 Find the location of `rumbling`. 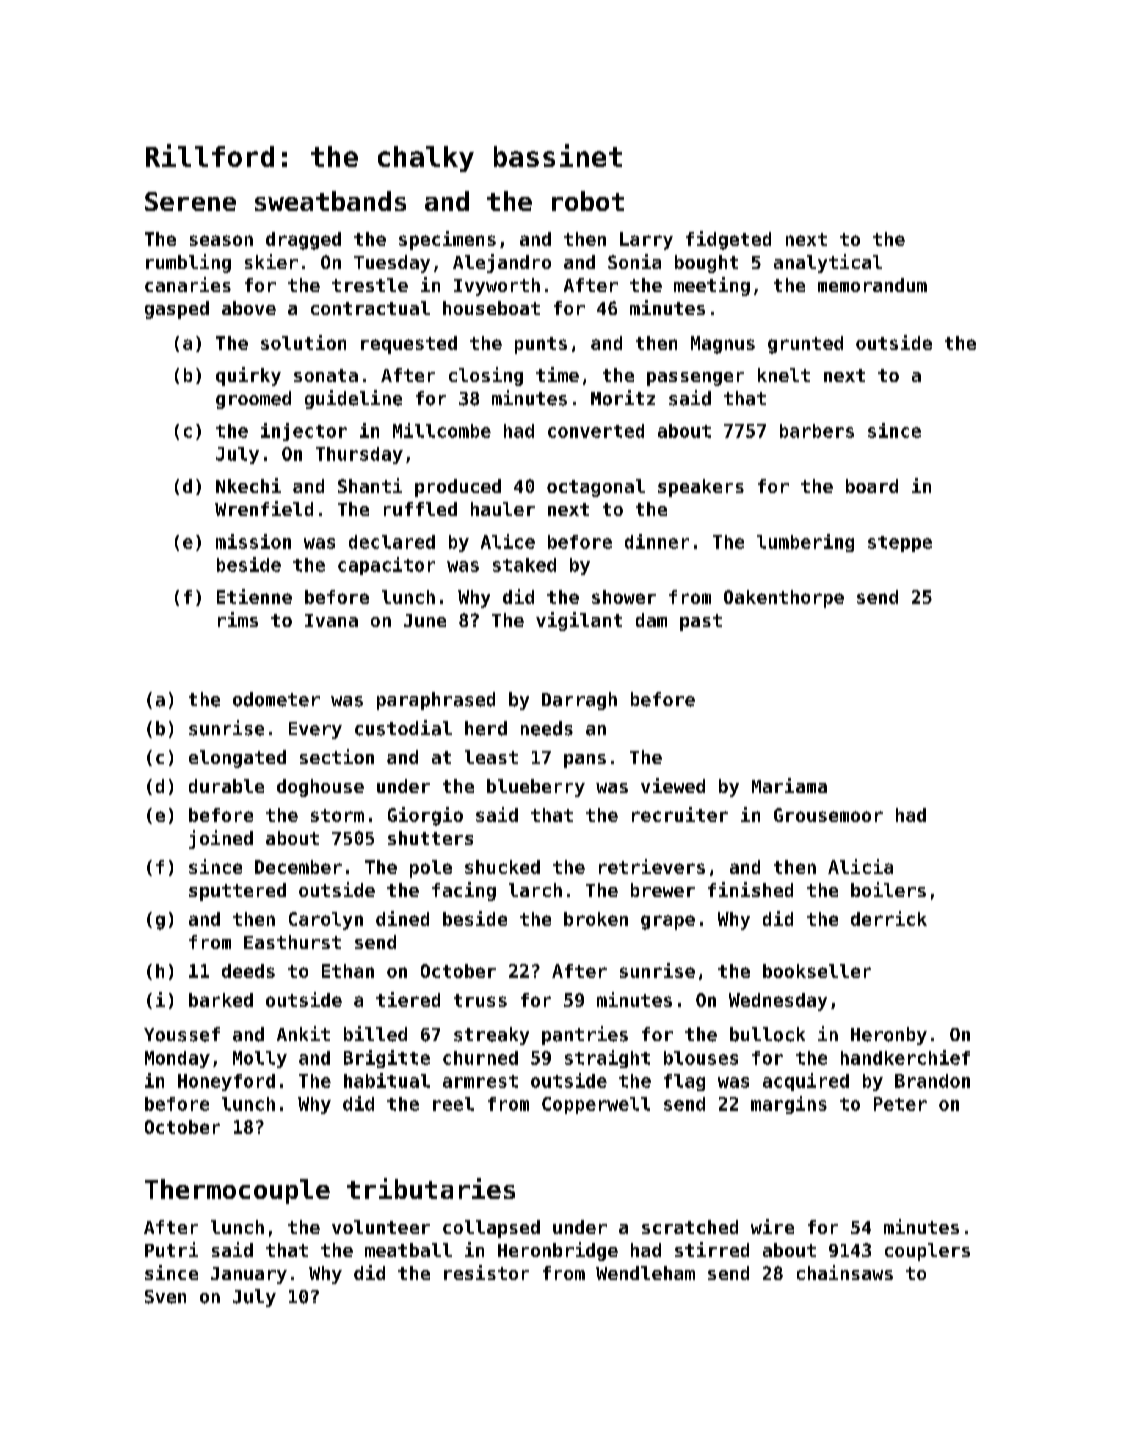

rumbling is located at coordinates (188, 263).
